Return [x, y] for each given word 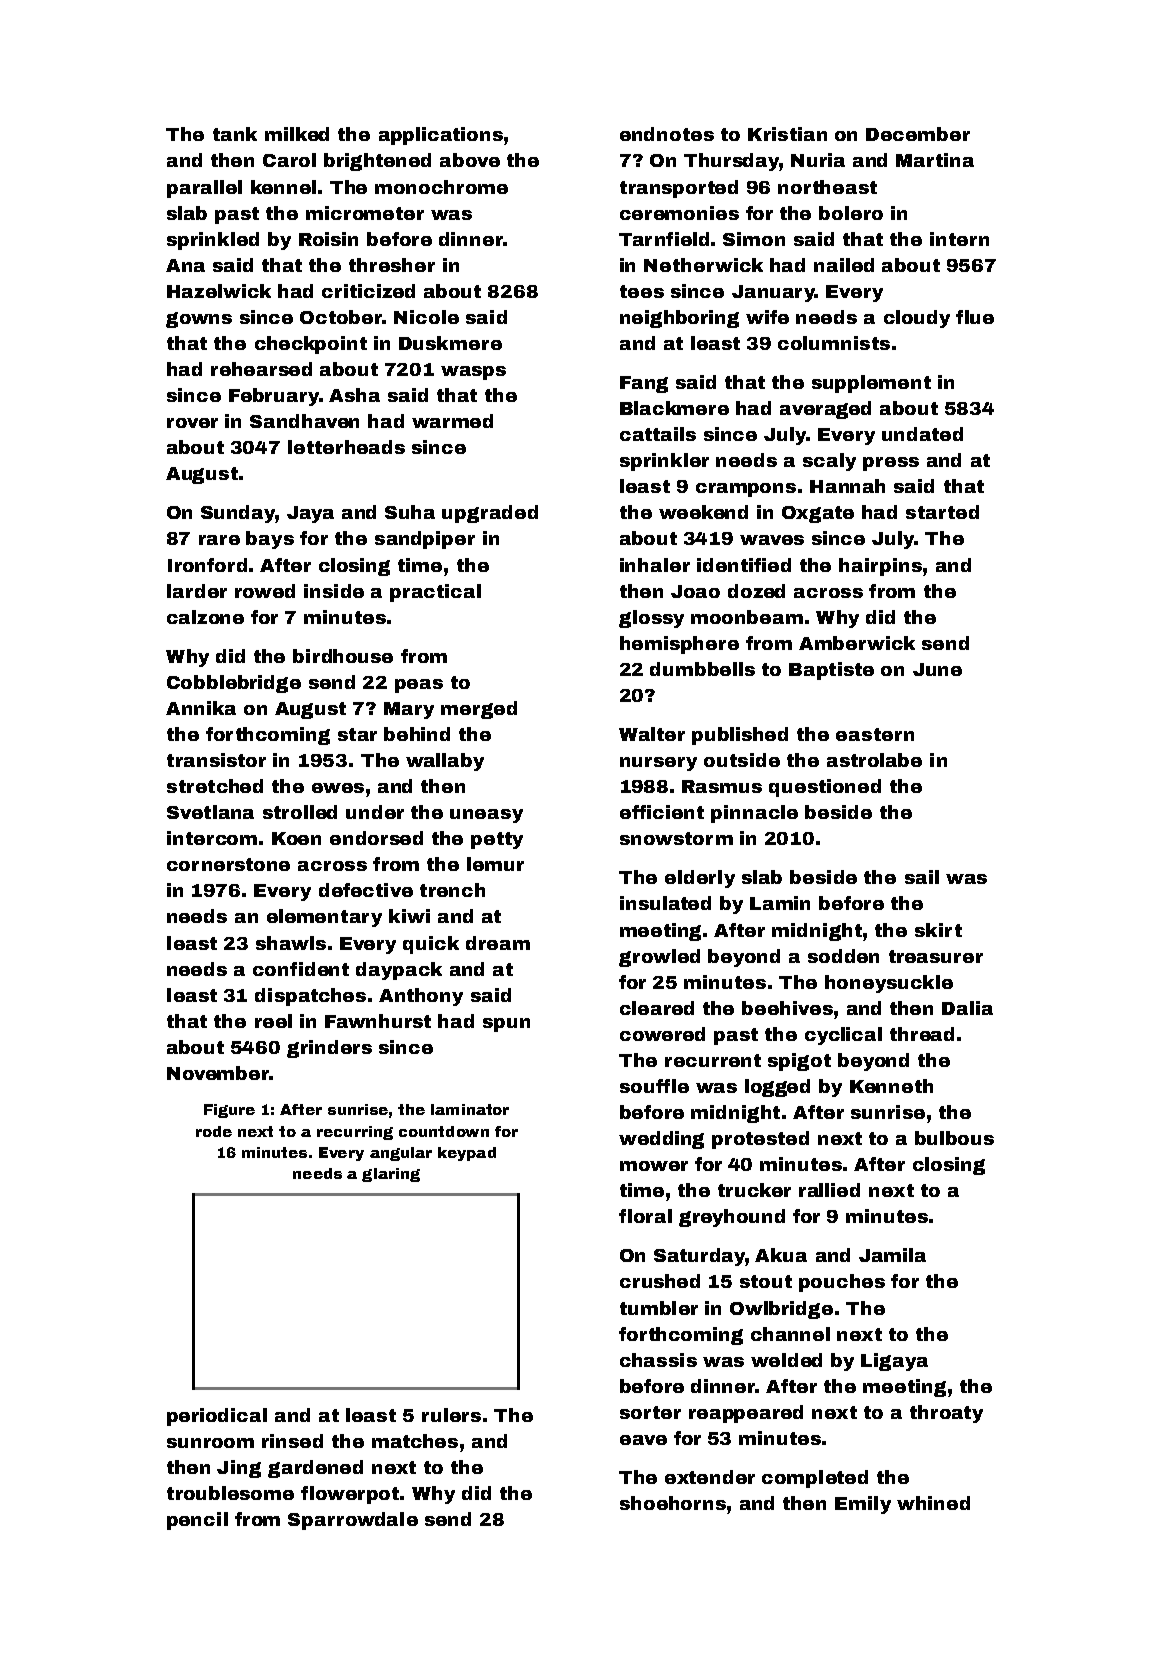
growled [659, 958]
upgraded [490, 514]
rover [192, 423]
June [937, 669]
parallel [204, 189]
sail [922, 877]
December [918, 134]
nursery [658, 764]
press [891, 464]
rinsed [292, 1441]
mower [654, 1166]
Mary [409, 710]
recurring [355, 1133]
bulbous [954, 1138]
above [470, 160]
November [218, 1073]
